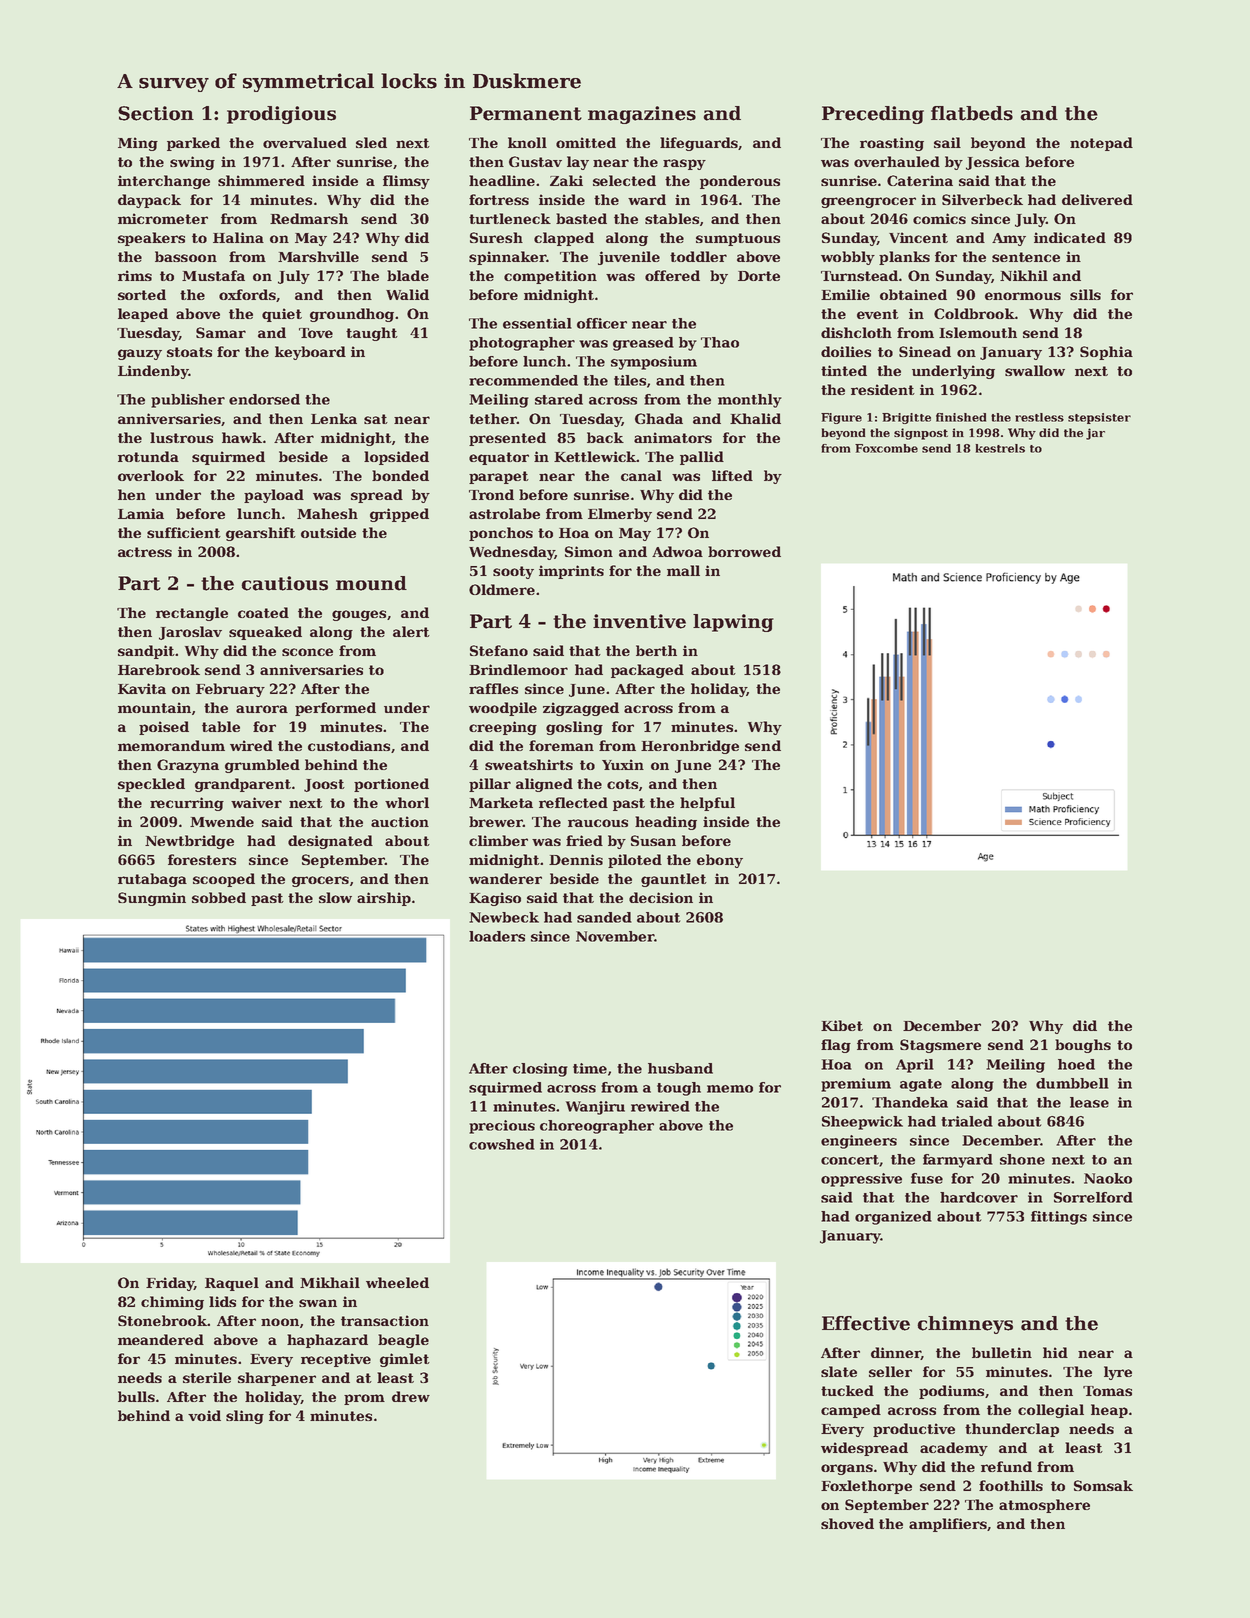  Describe the element at coordinates (861, 1180) in the document. I see `oppressive` at that location.
